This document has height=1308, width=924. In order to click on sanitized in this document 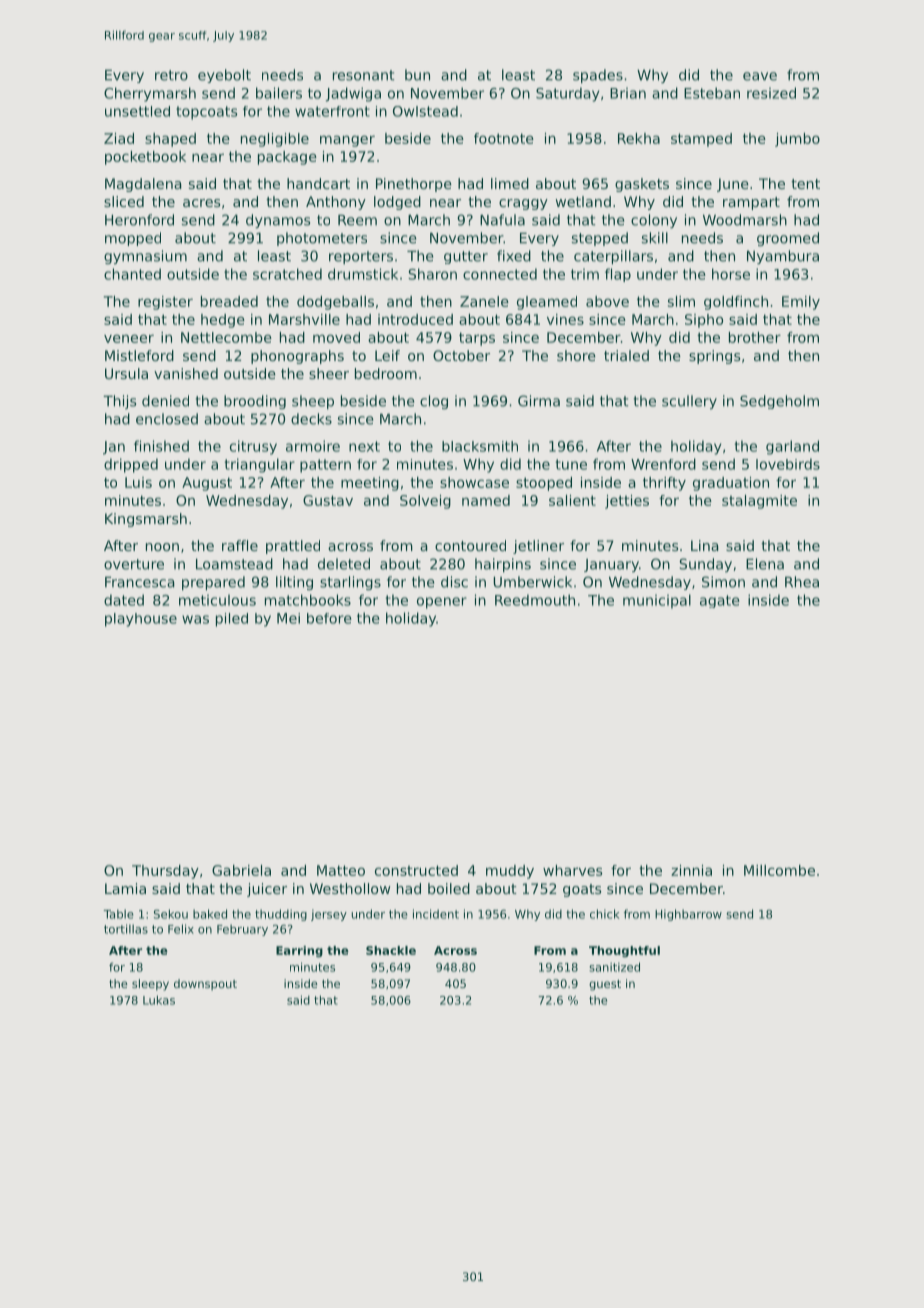, I will do `click(614, 967)`.
